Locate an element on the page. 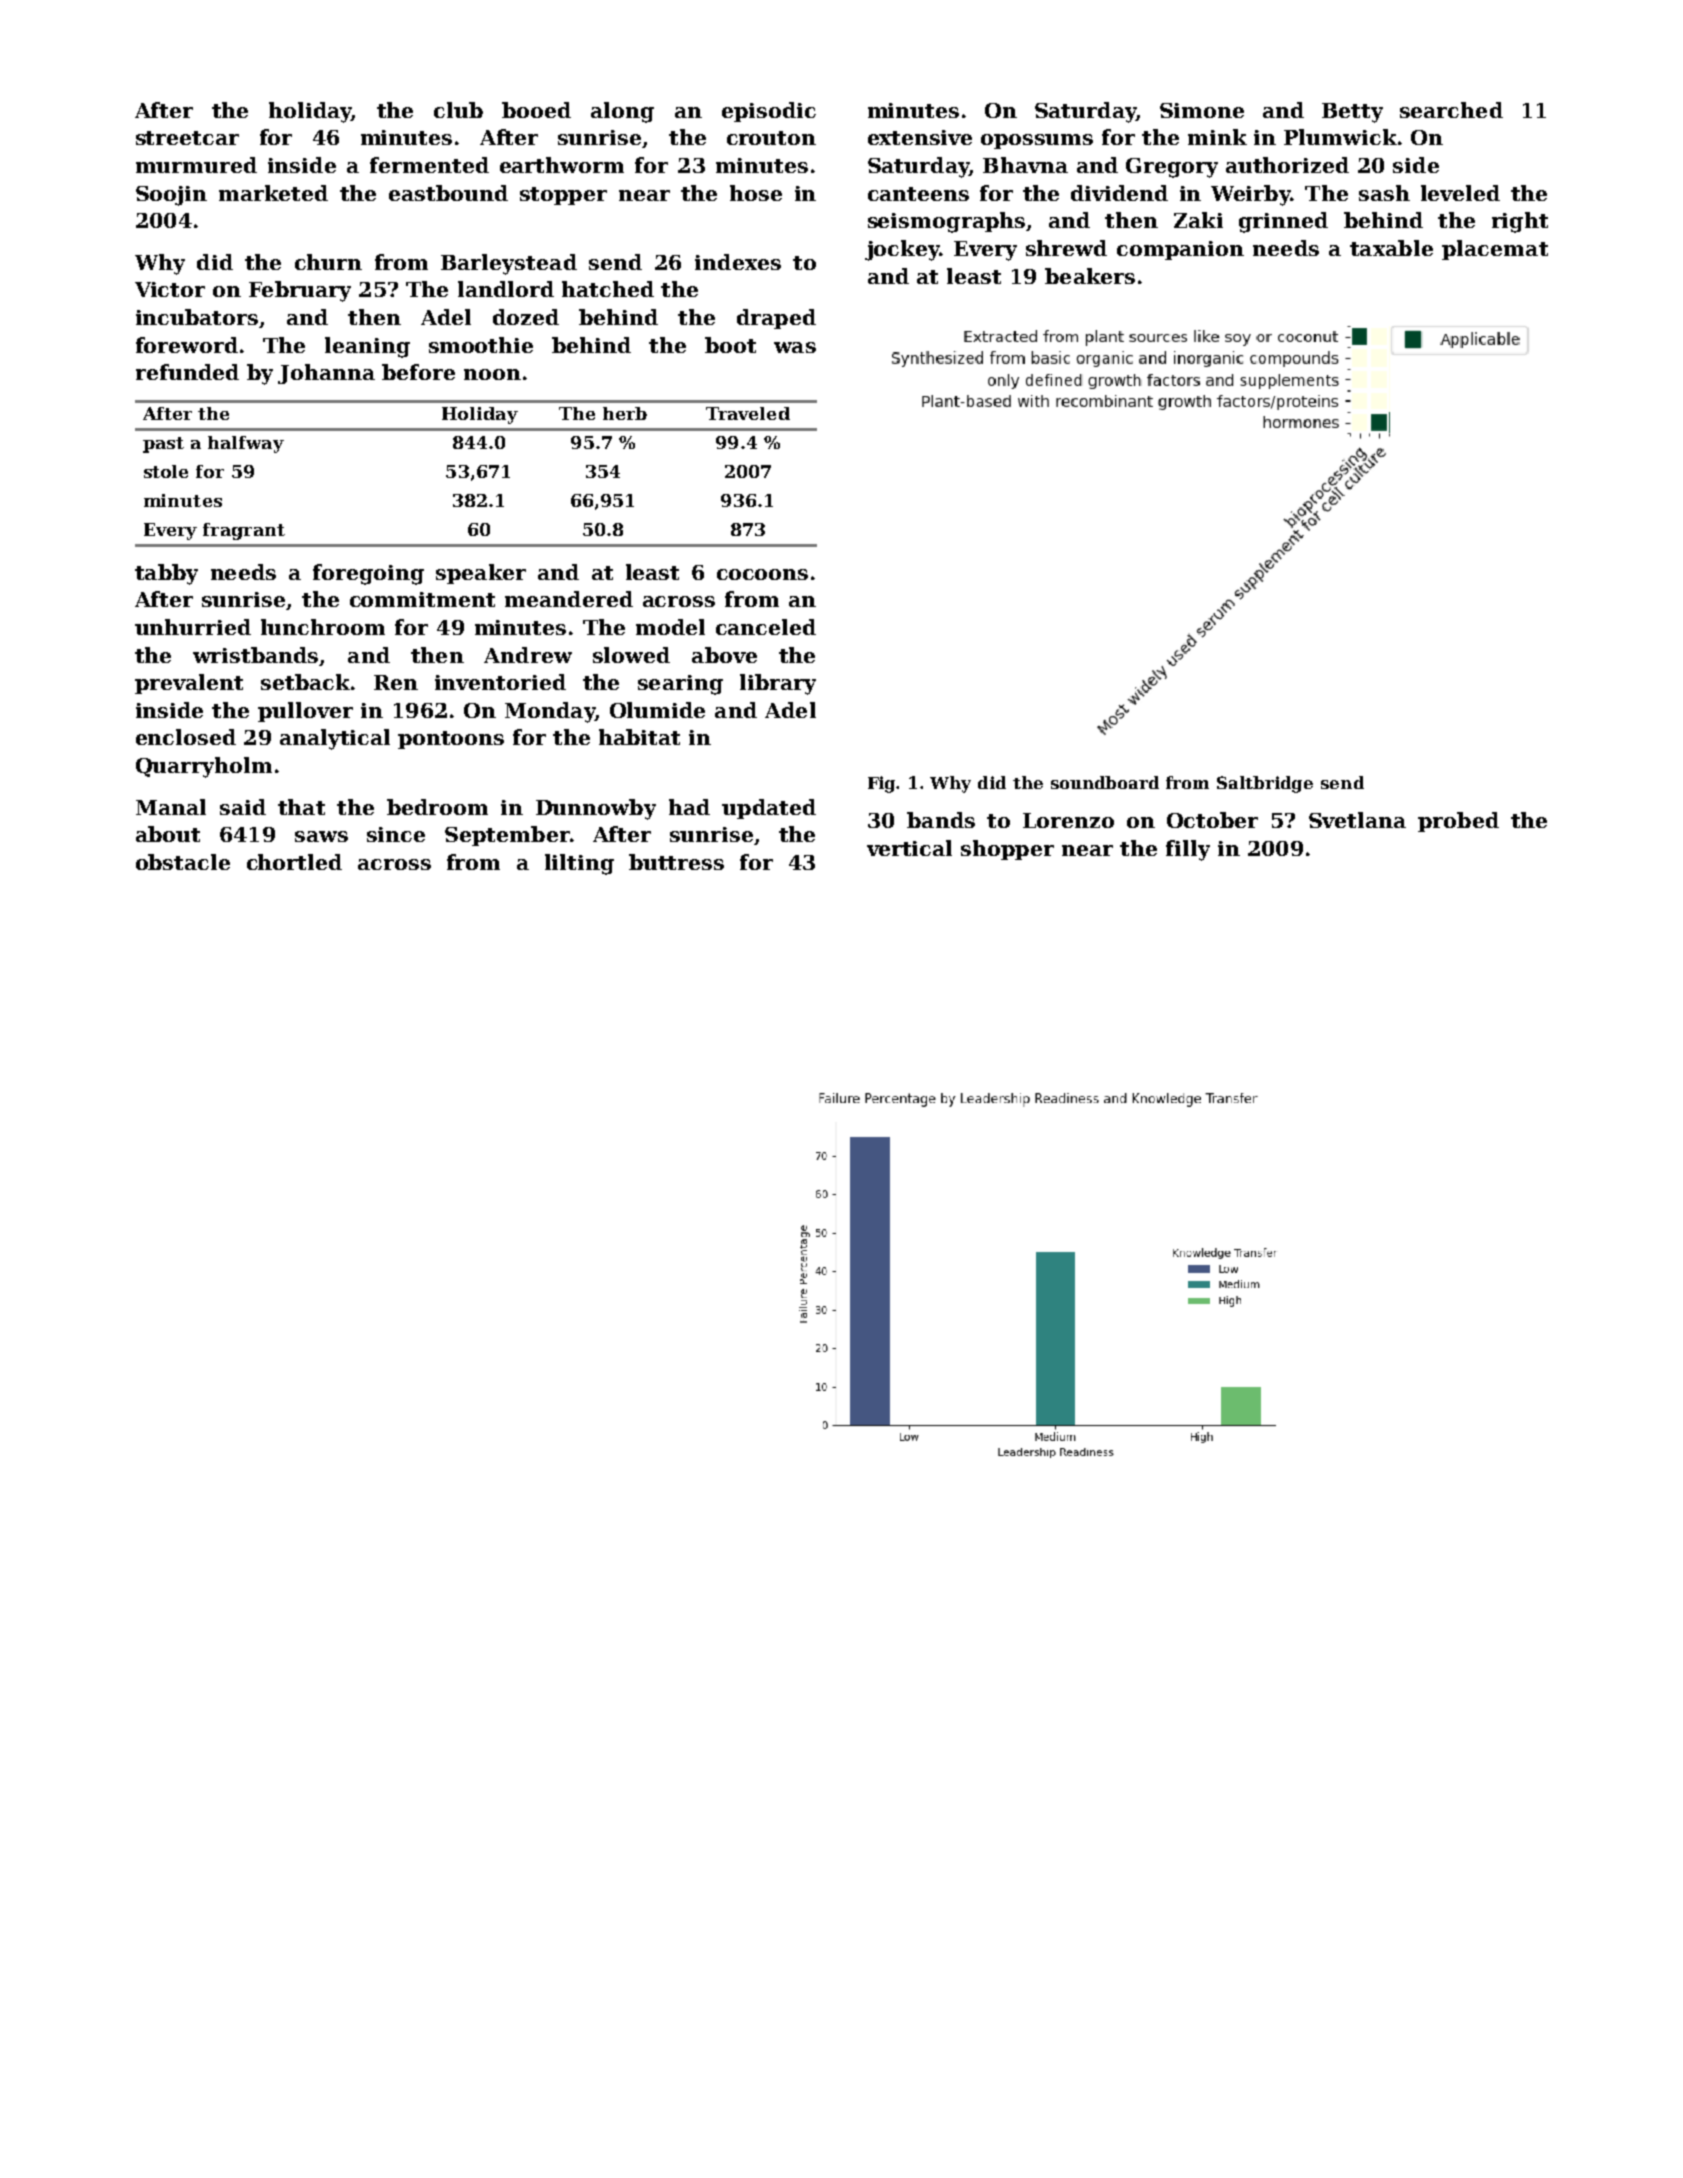 The width and height of the page is (1683, 2178). Traveled is located at coordinates (748, 413).
